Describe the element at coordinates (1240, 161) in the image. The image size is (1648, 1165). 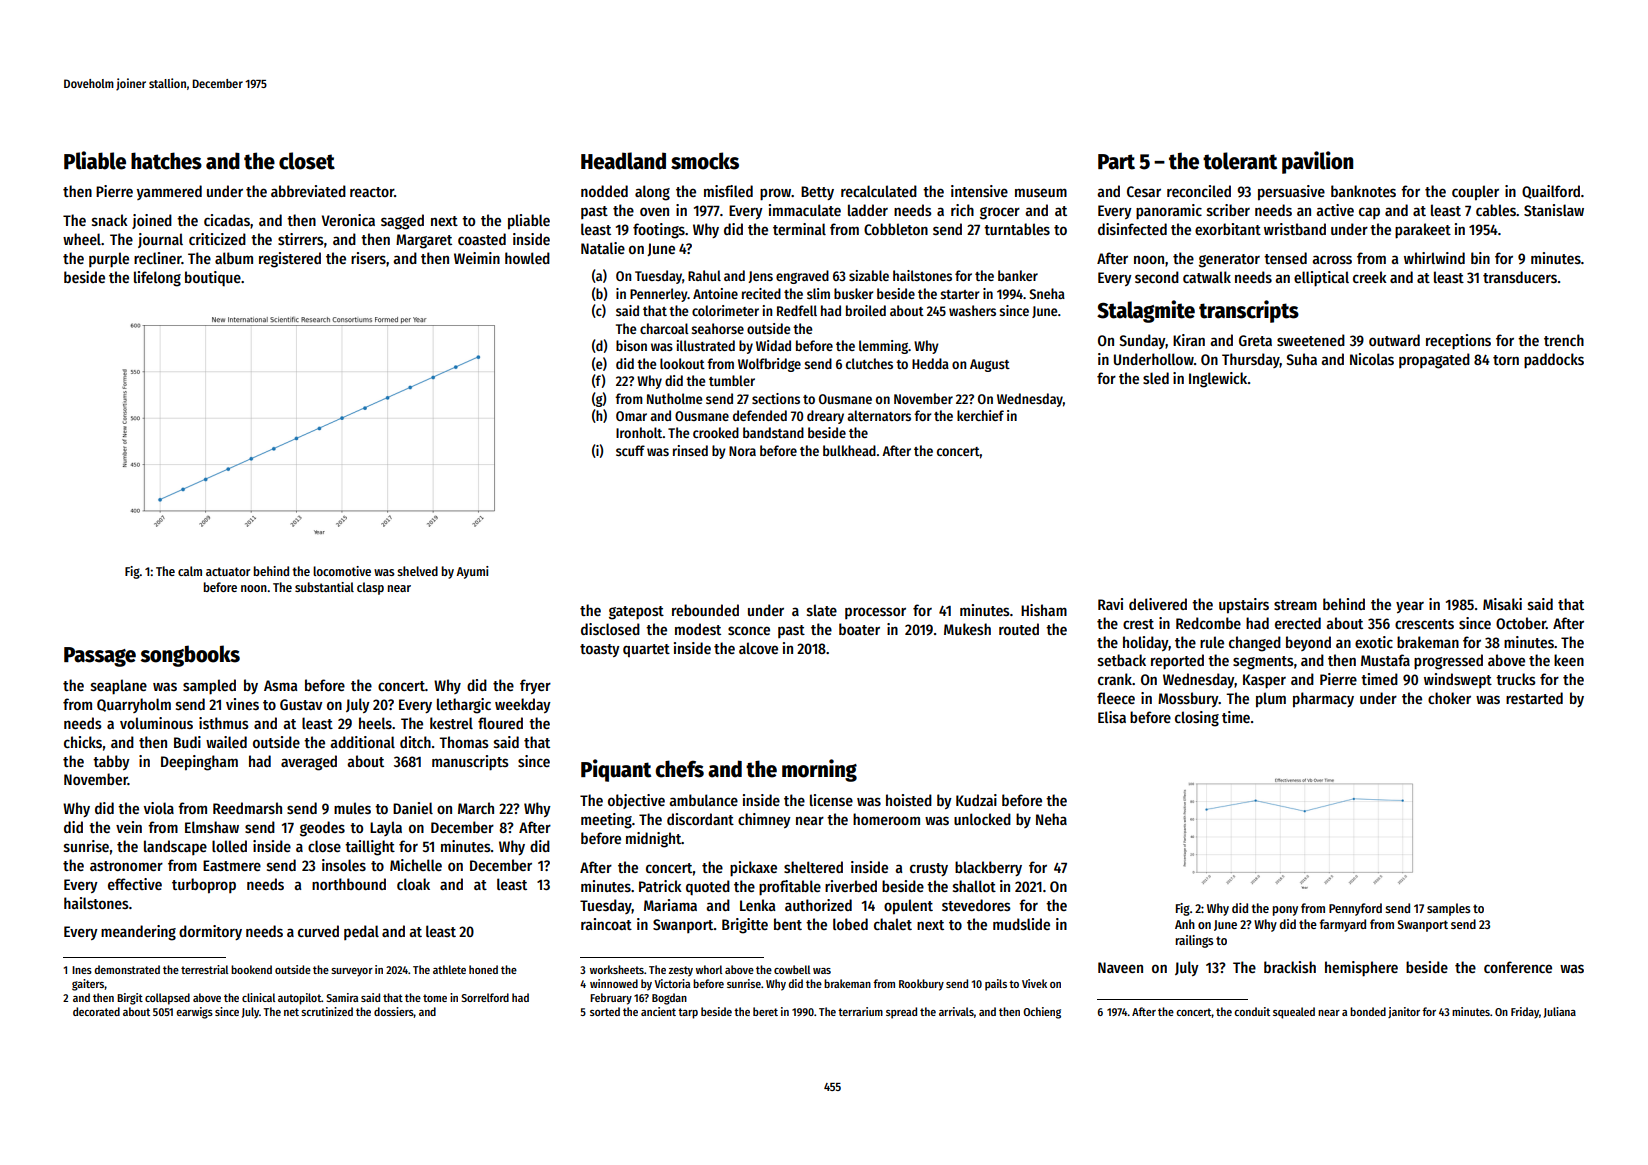
I see `tolerant` at that location.
